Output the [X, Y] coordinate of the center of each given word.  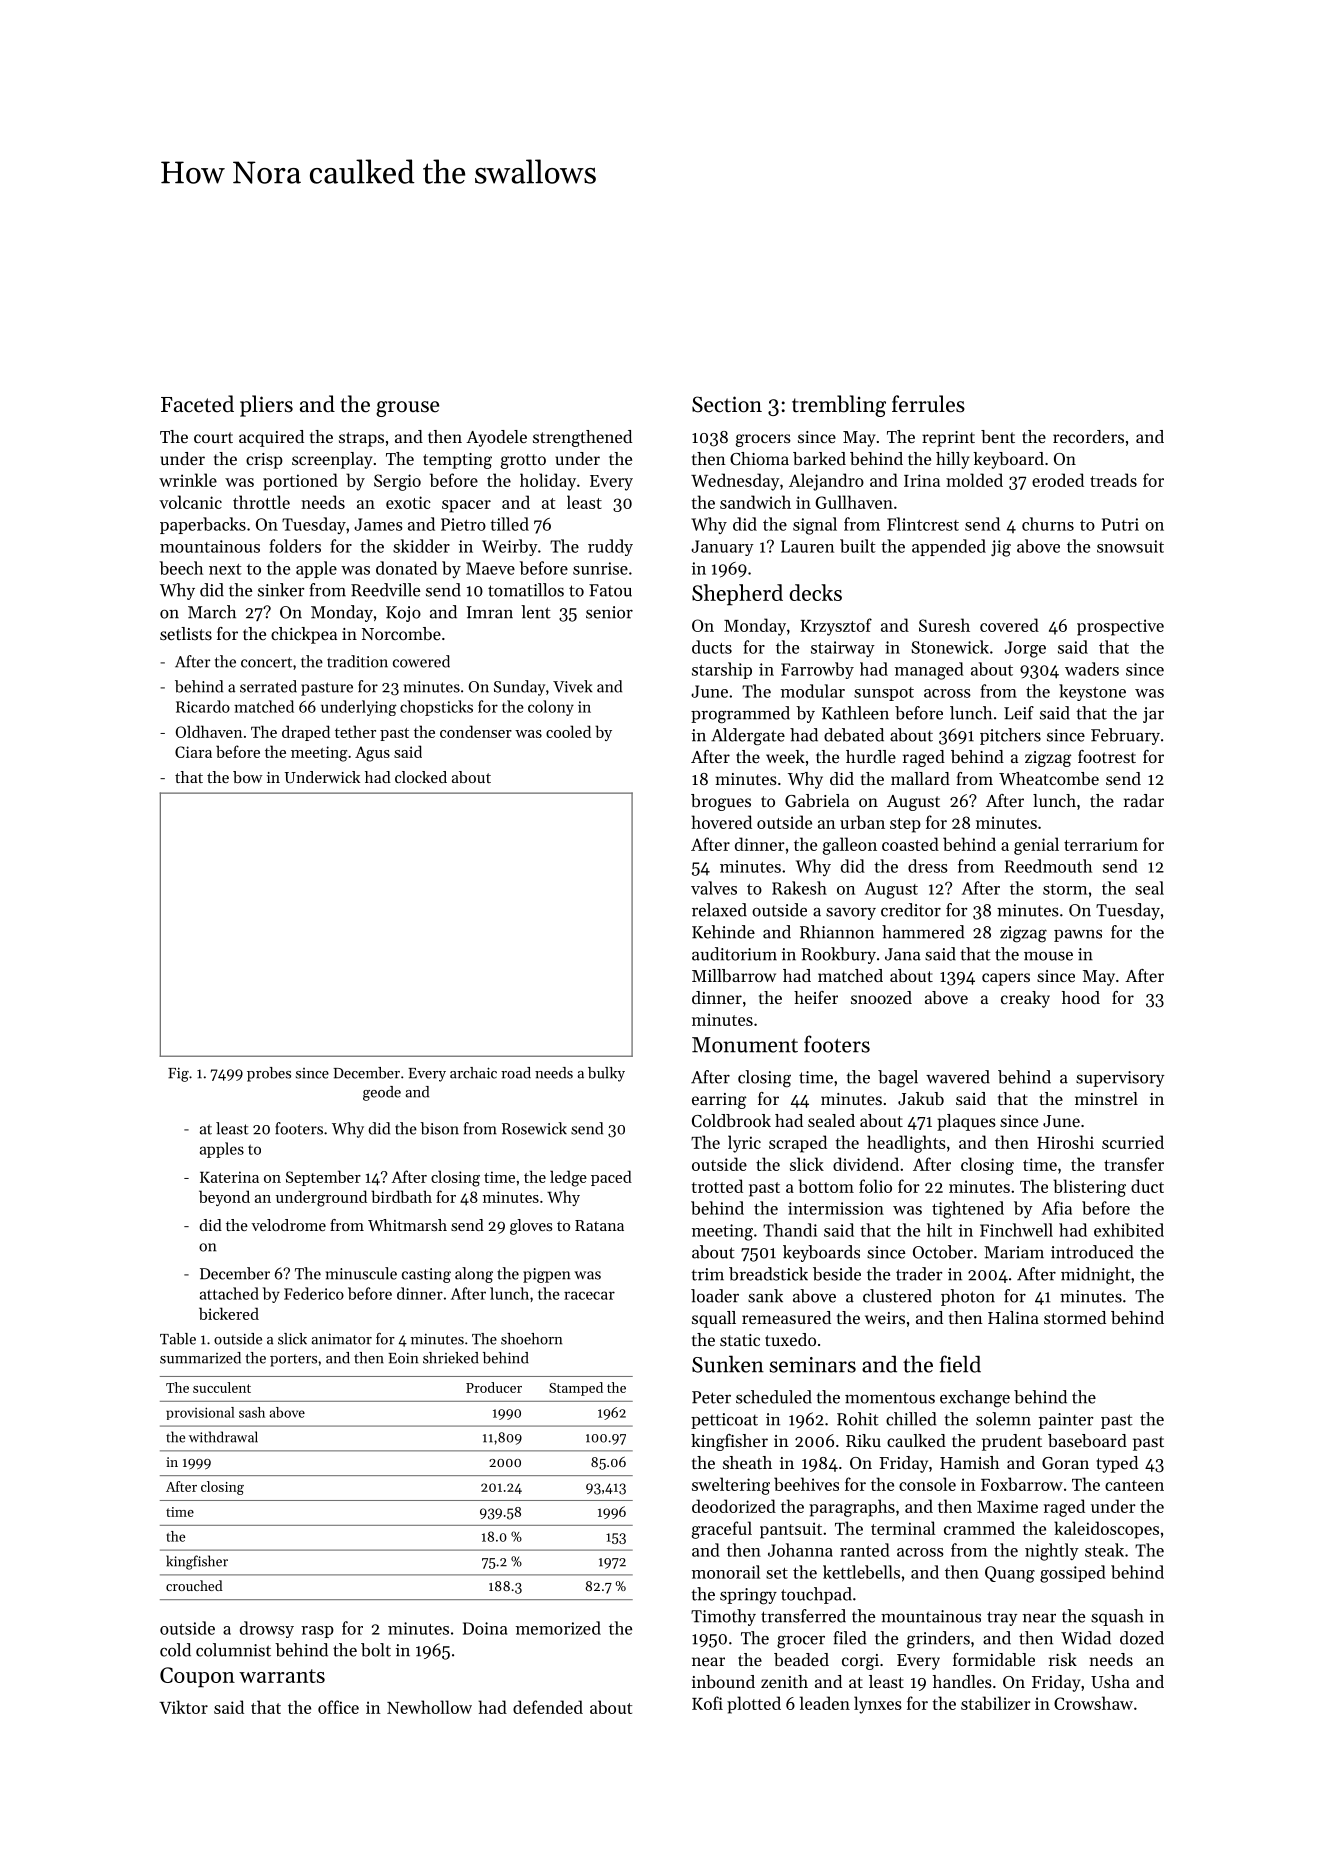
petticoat [724, 1421]
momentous [890, 1398]
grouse [407, 409]
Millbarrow [734, 975]
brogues [721, 802]
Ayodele [496, 438]
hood [1081, 997]
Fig [178, 1074]
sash [252, 1412]
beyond [224, 1198]
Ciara [193, 752]
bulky [606, 1074]
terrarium [1101, 844]
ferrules [928, 404]
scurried [1133, 1142]
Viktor [183, 1707]
